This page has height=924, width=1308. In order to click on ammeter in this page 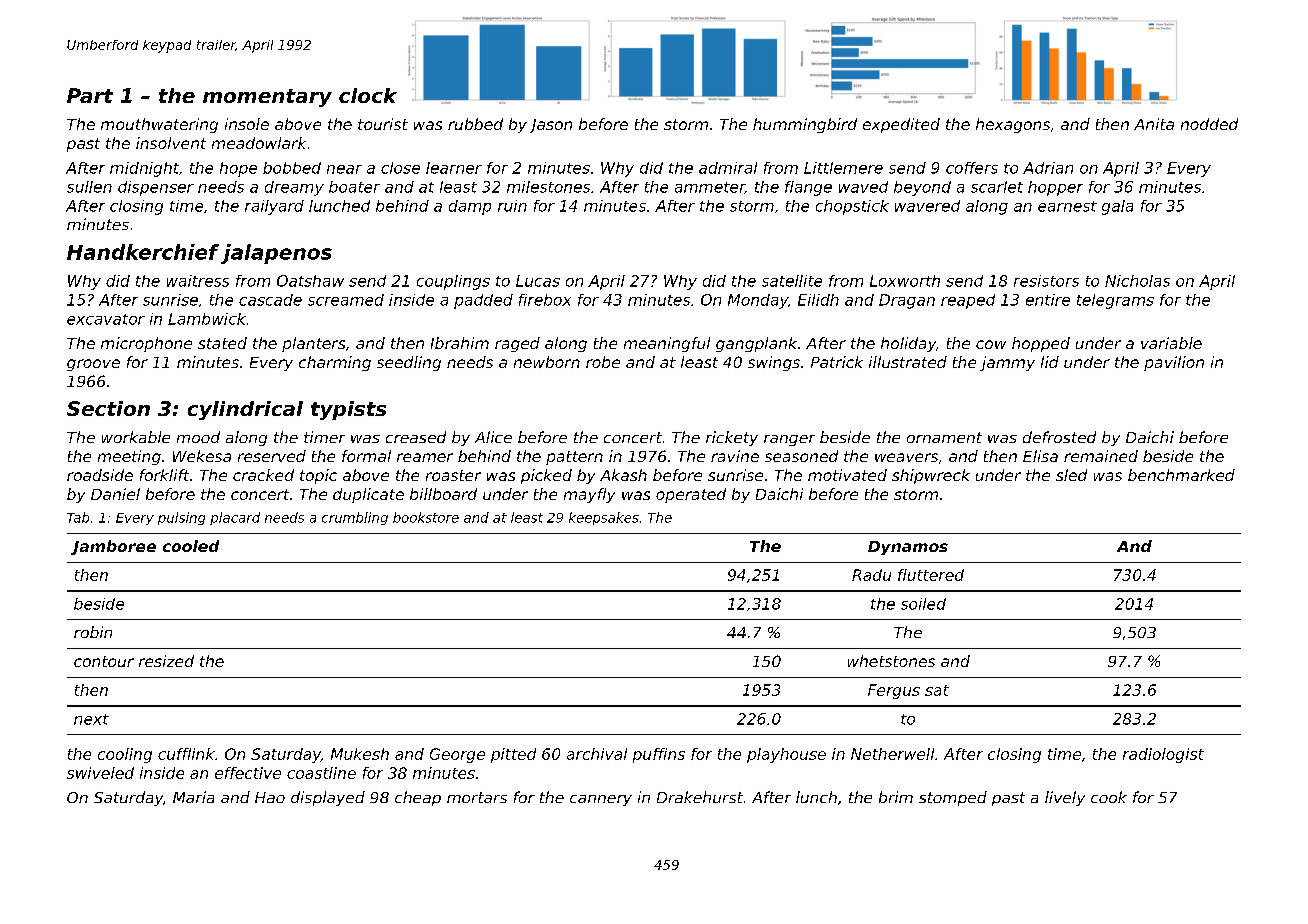, I will do `click(710, 188)`.
